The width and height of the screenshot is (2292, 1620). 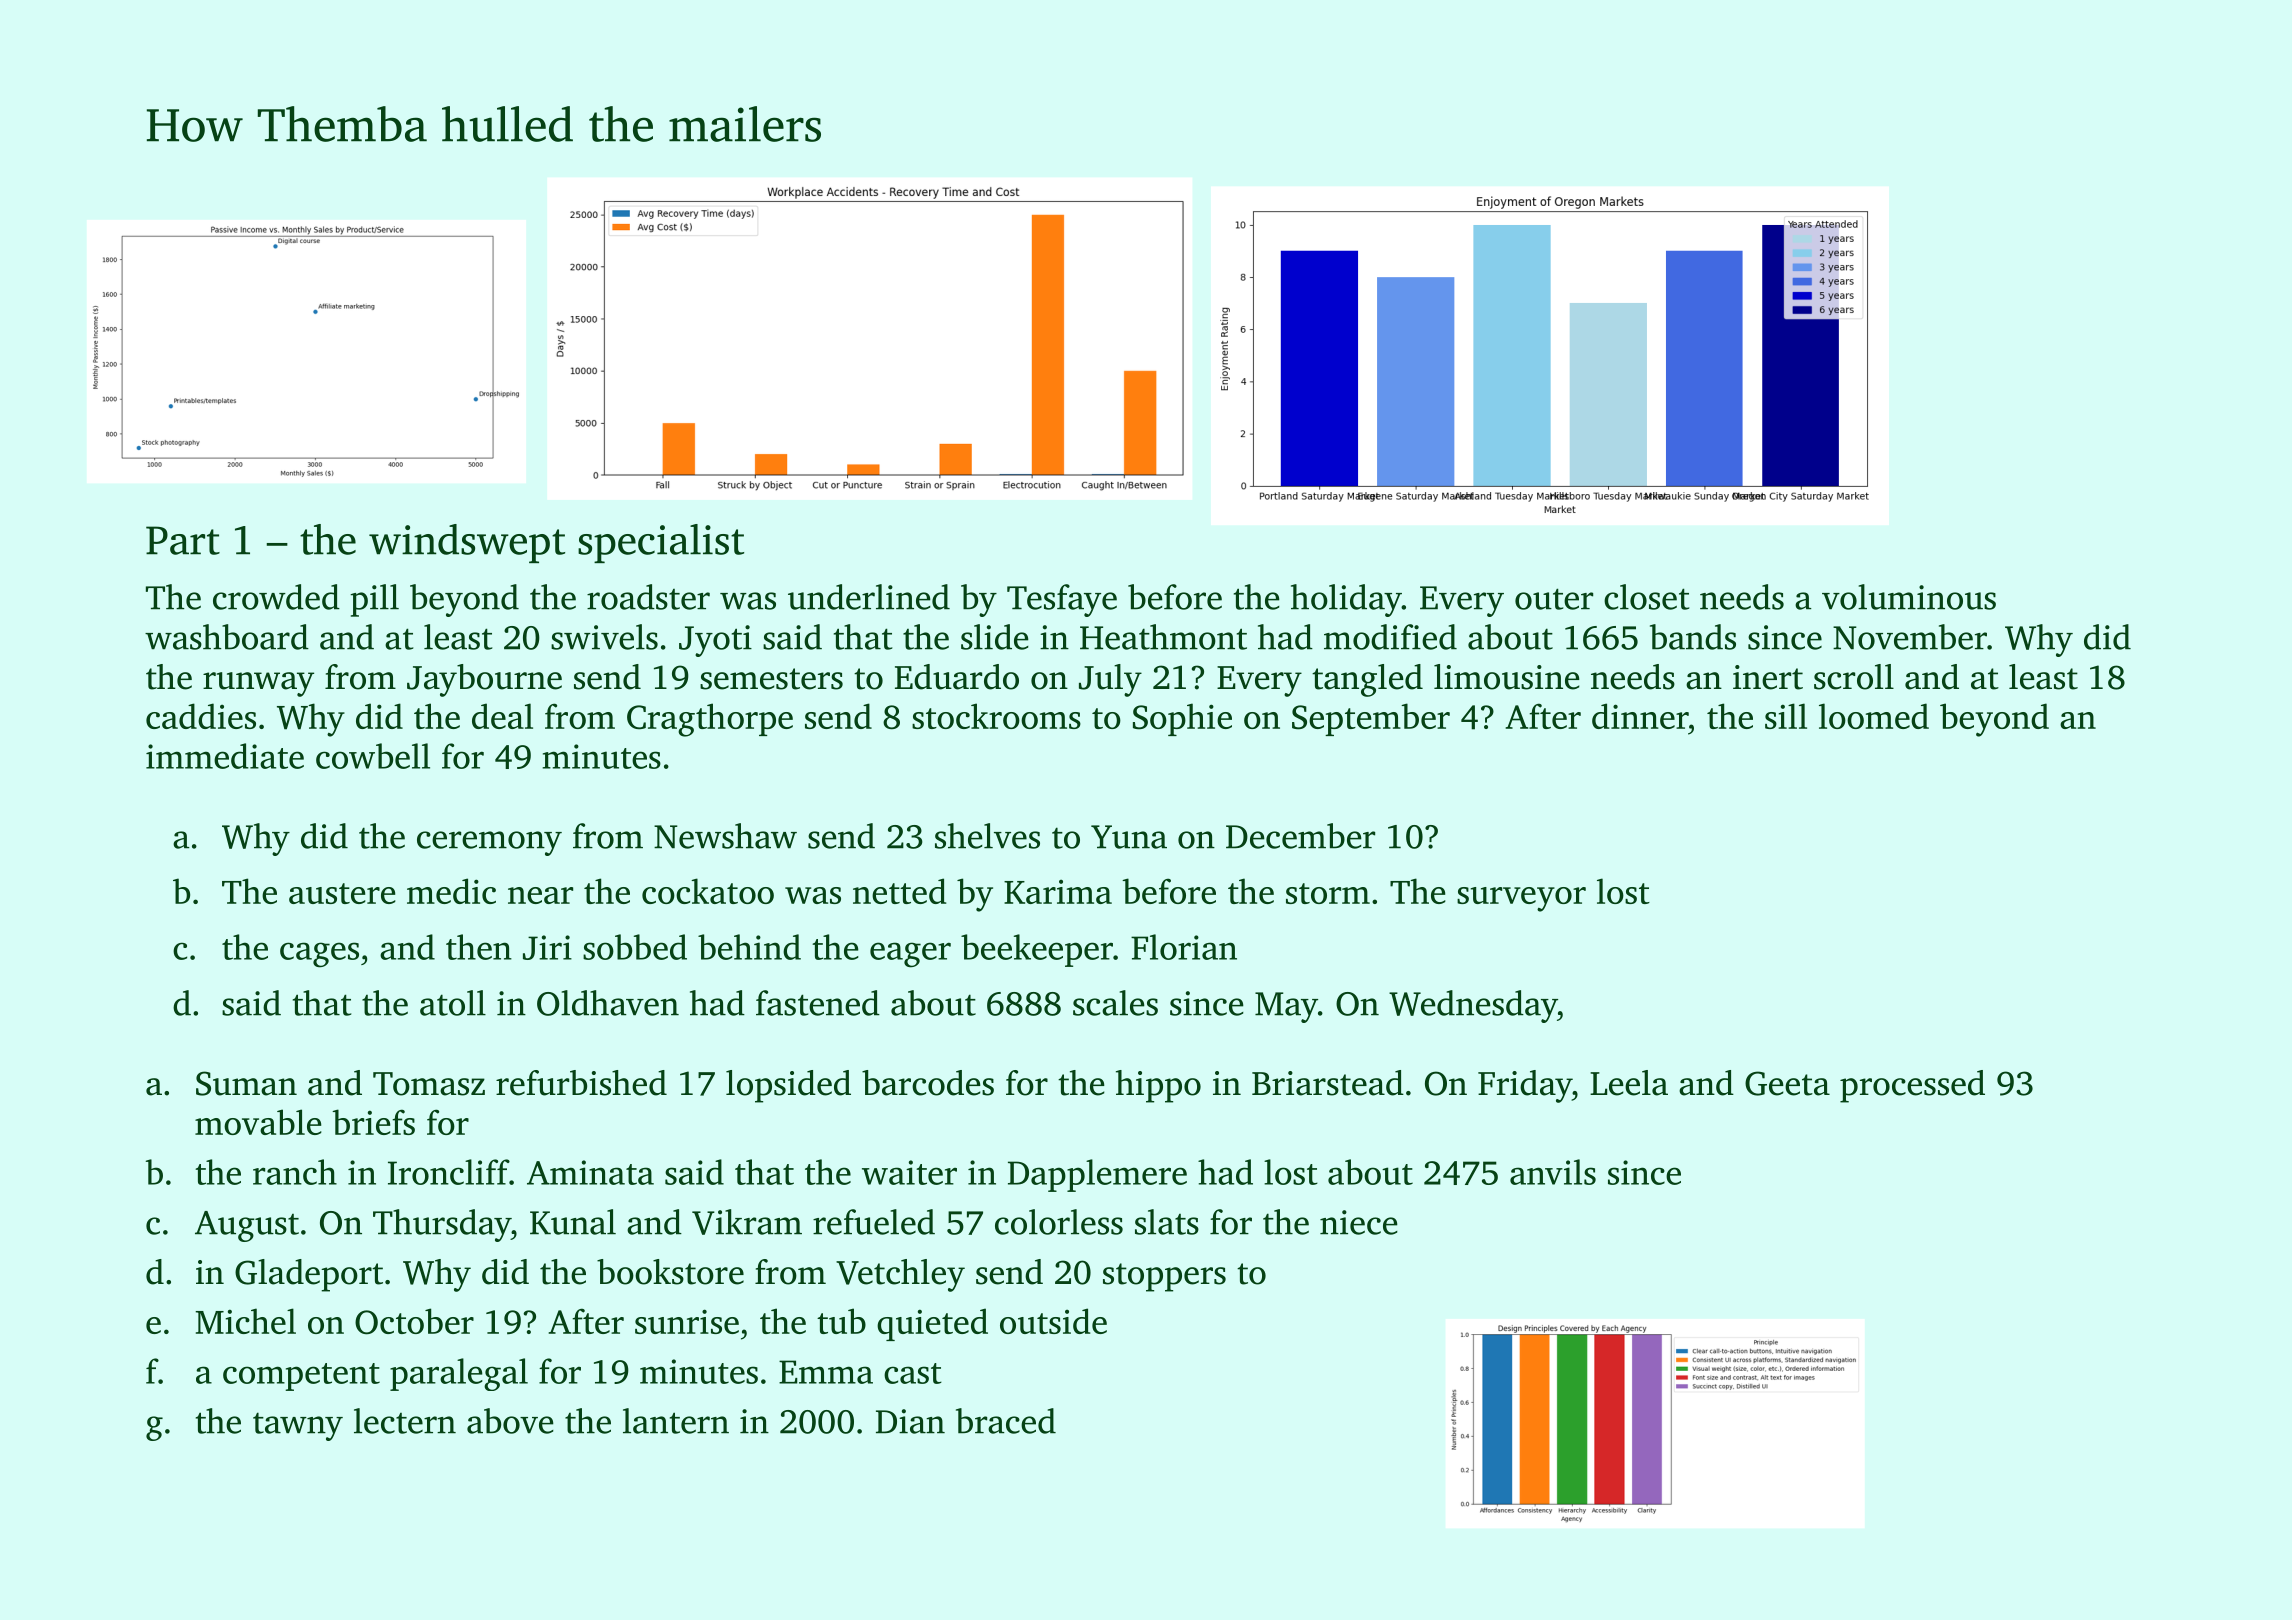 What do you see at coordinates (183, 540) in the screenshot?
I see `Part` at bounding box center [183, 540].
